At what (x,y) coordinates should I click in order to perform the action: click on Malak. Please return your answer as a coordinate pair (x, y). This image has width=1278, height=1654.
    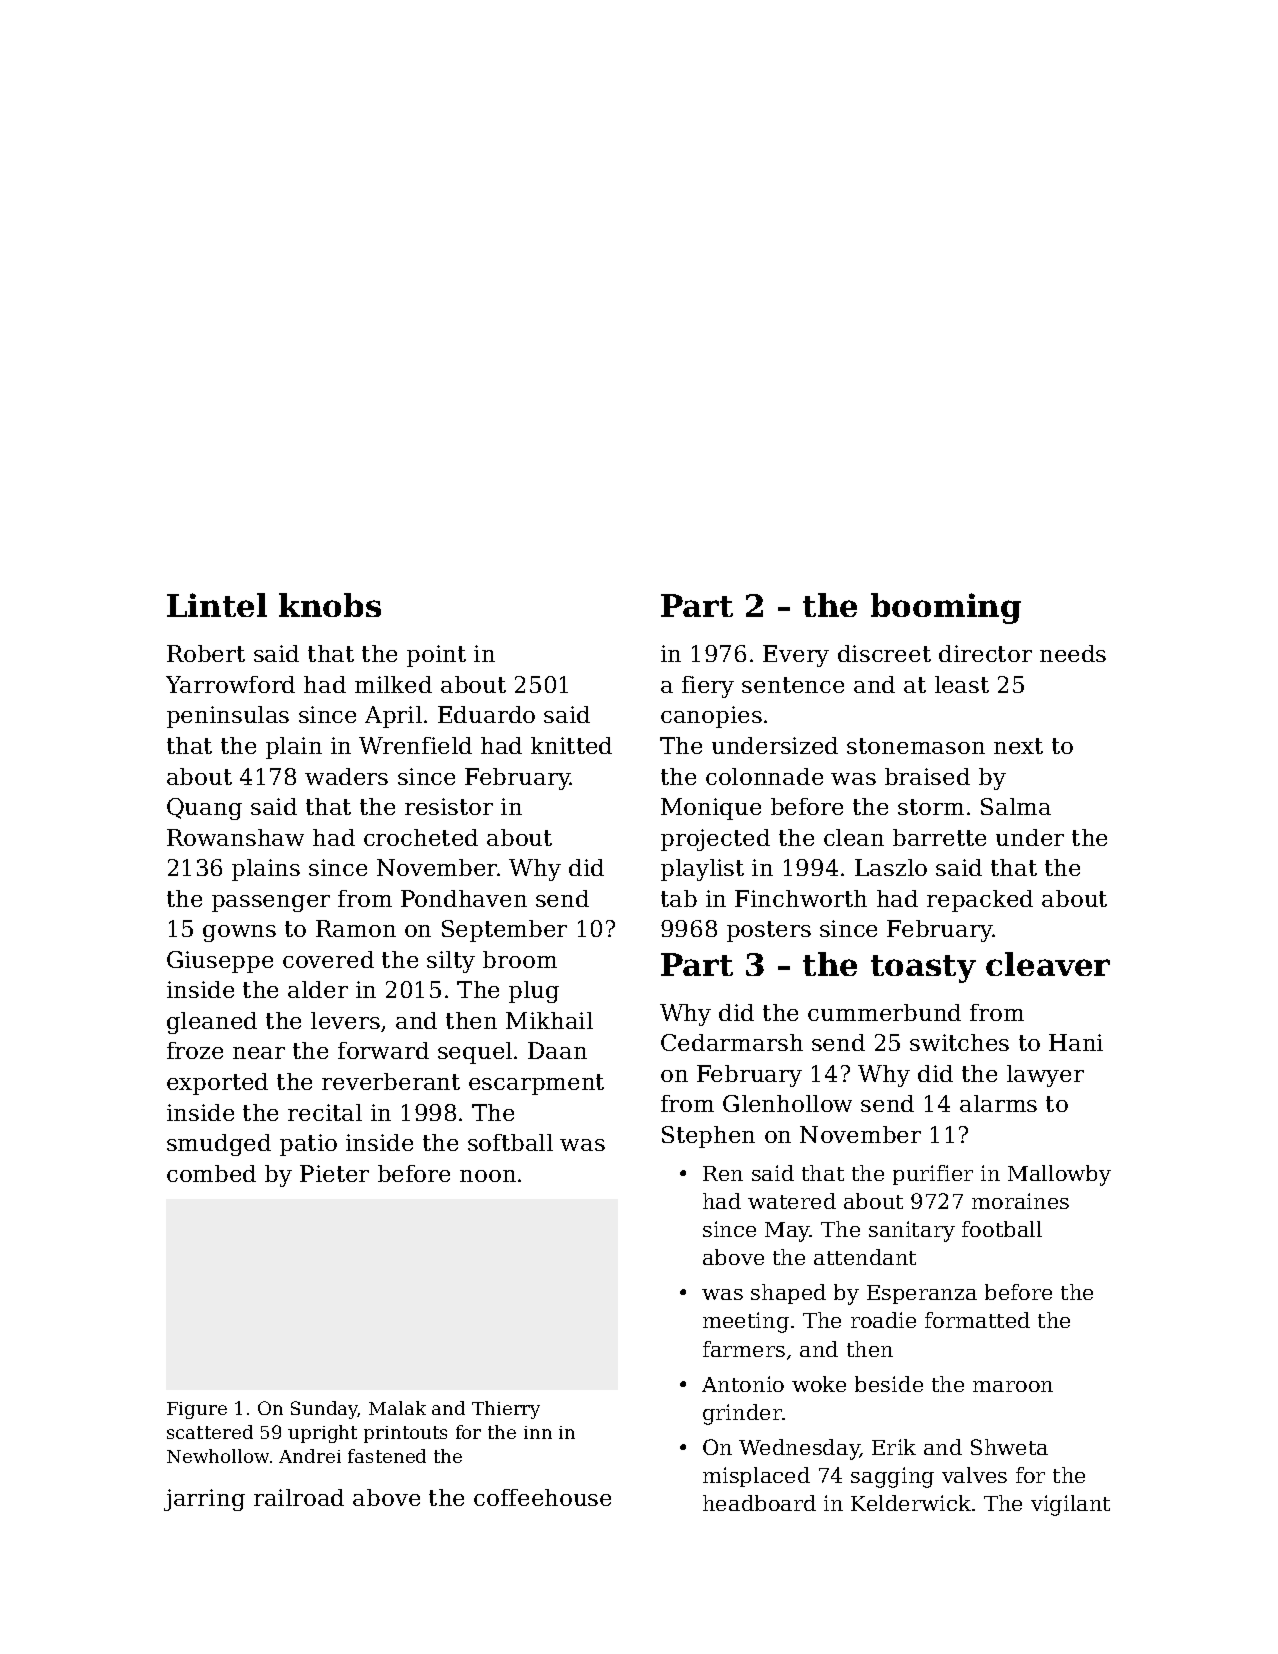
    Looking at the image, I should click on (397, 1408).
